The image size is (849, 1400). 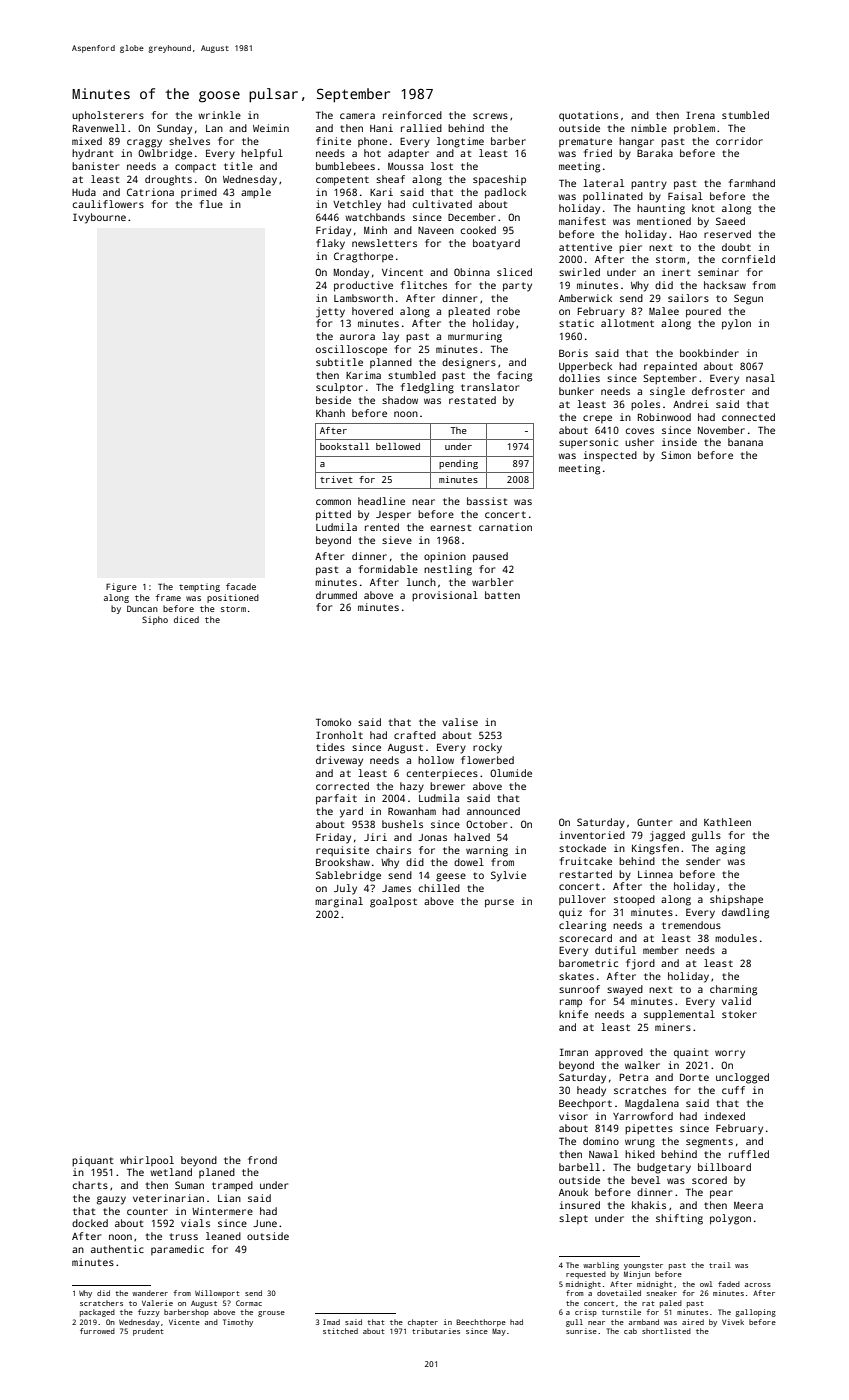 I want to click on pending, so click(x=458, y=464).
